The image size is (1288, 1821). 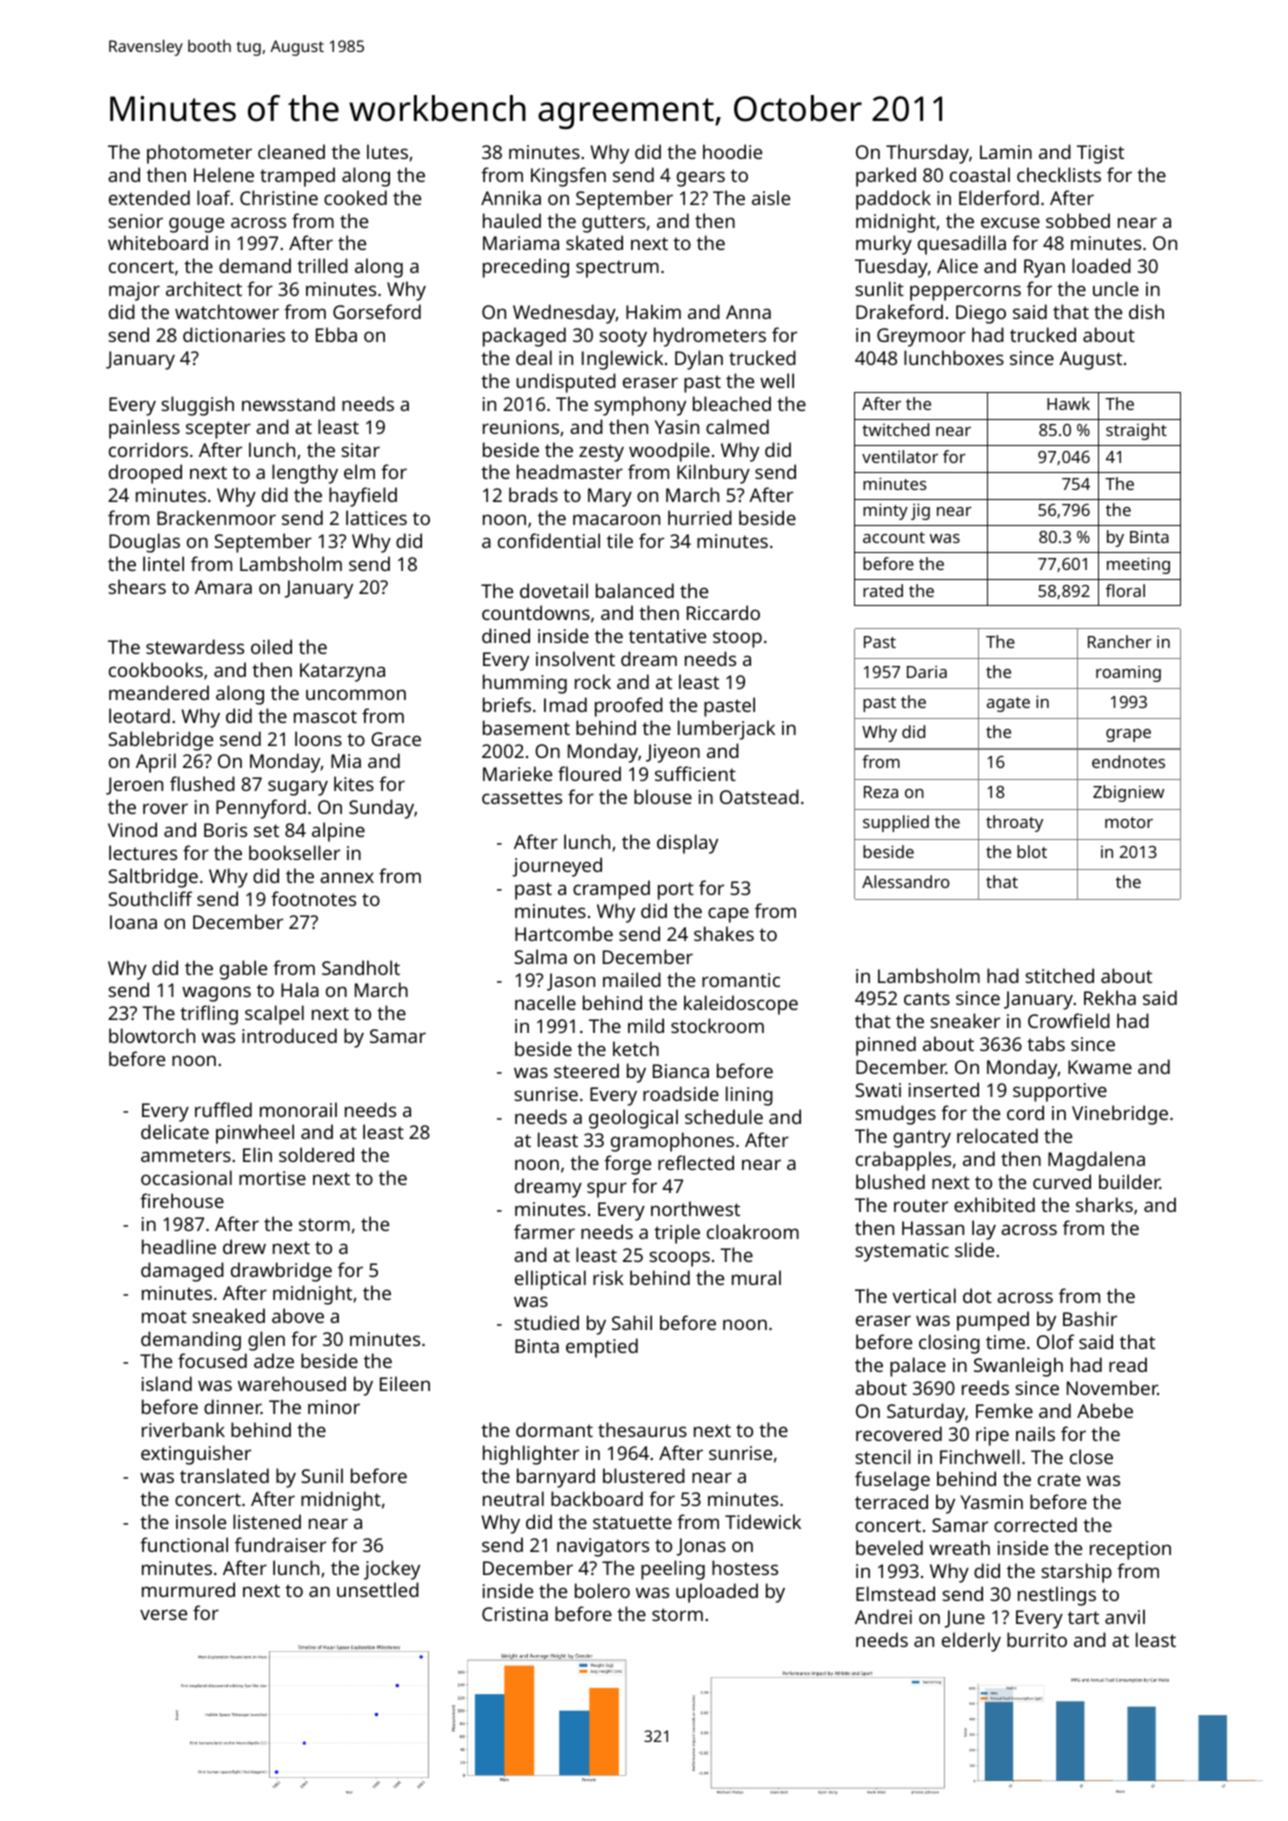 What do you see at coordinates (526, 268) in the document?
I see `preceding` at bounding box center [526, 268].
